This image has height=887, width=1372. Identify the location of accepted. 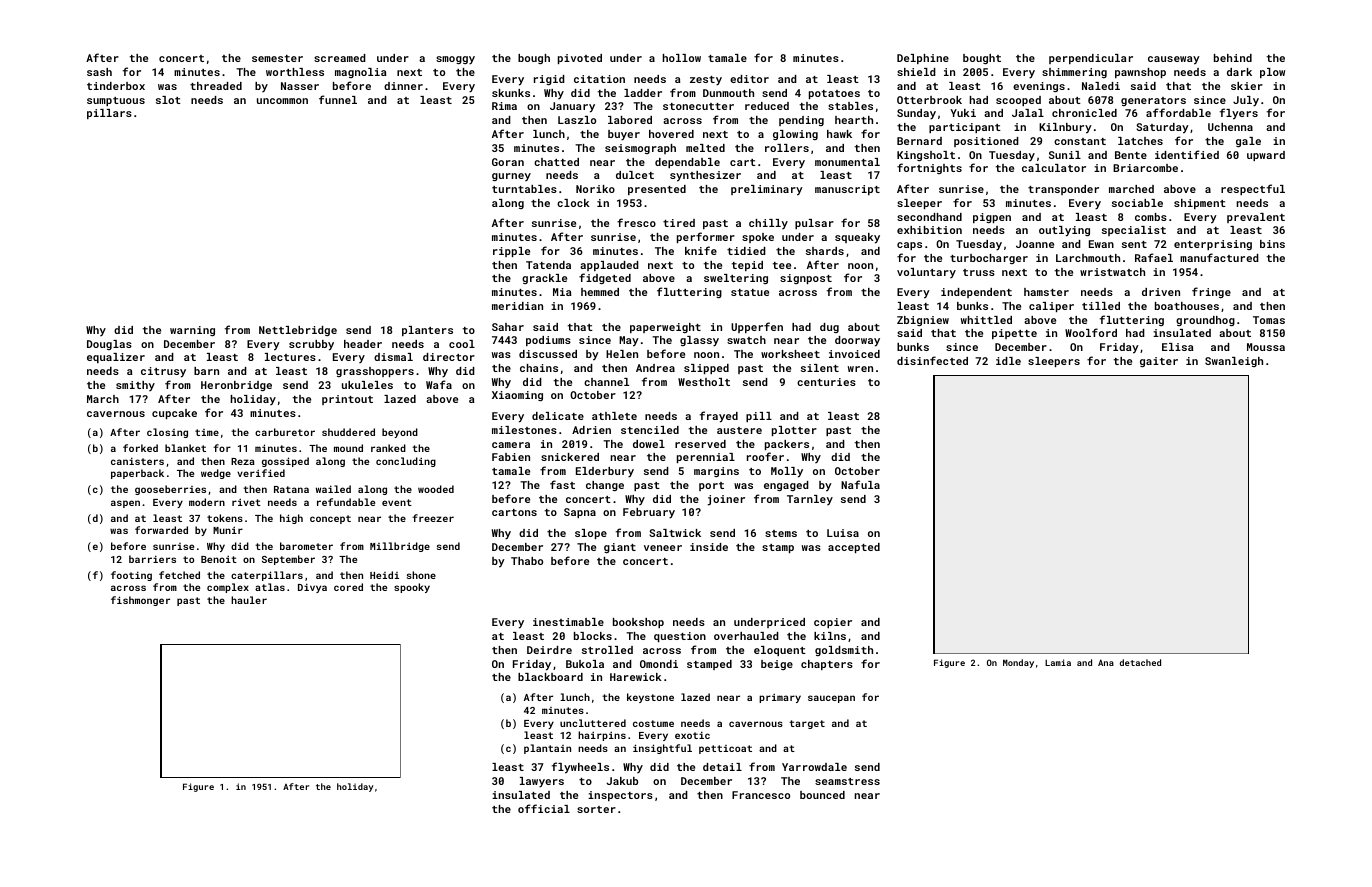
(854, 548).
